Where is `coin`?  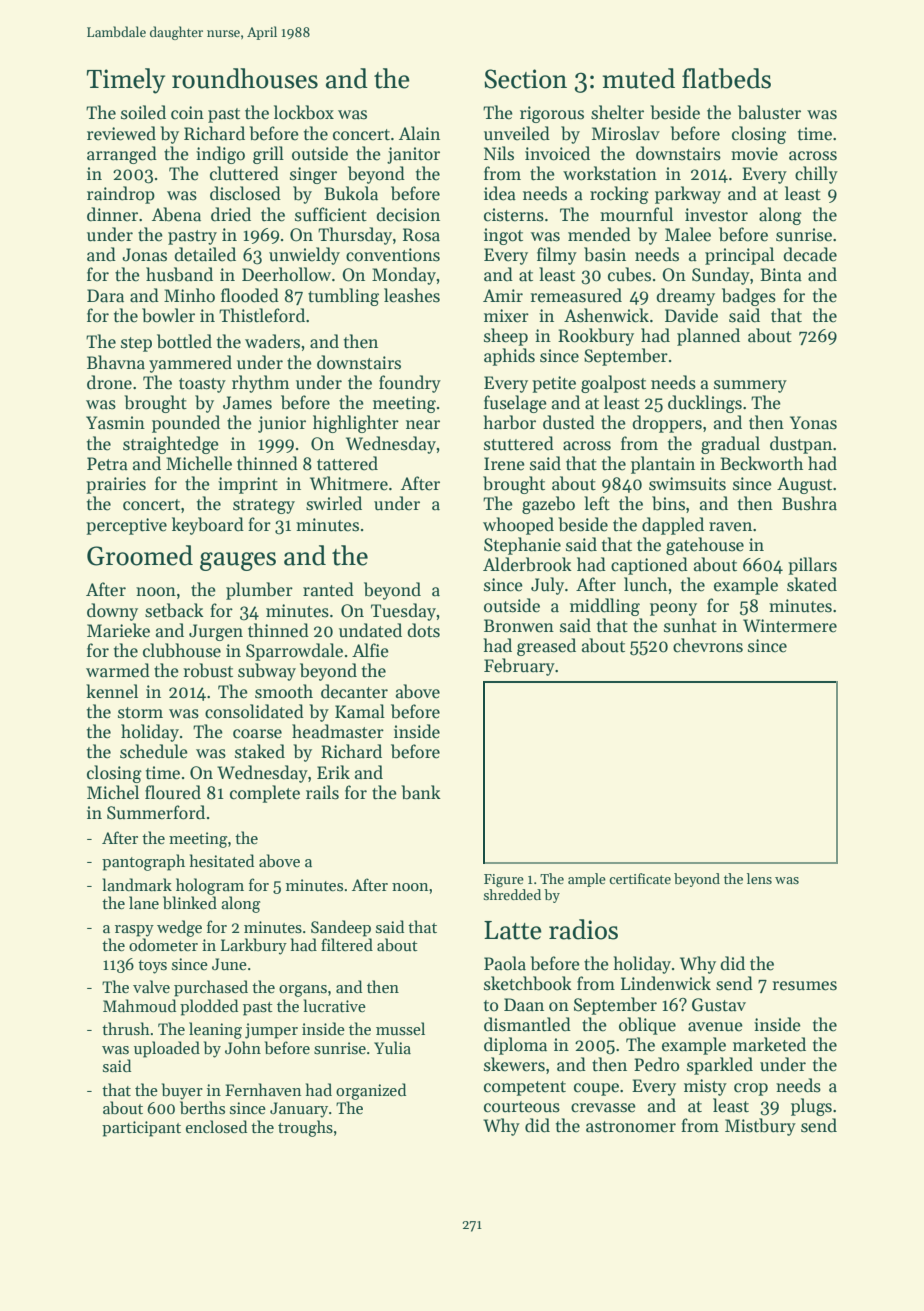 coin is located at coordinates (187, 113).
